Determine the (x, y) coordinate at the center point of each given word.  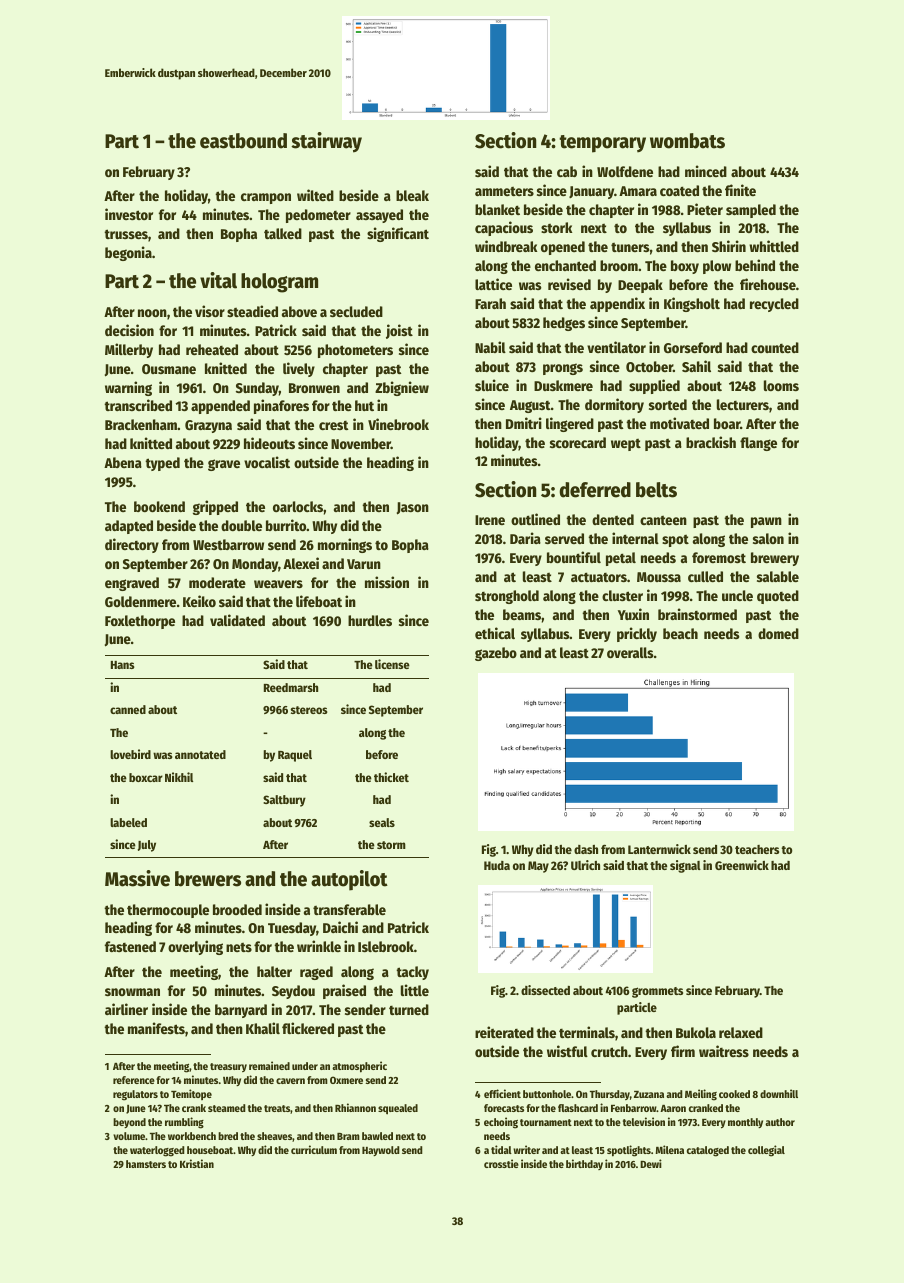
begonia (128, 253)
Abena (123, 462)
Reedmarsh (291, 687)
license (392, 664)
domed (778, 633)
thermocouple (168, 911)
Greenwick (742, 865)
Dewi (651, 1163)
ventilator (616, 347)
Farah (490, 303)
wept (626, 445)
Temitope (191, 1094)
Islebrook (386, 946)
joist (399, 331)
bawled (377, 1136)
